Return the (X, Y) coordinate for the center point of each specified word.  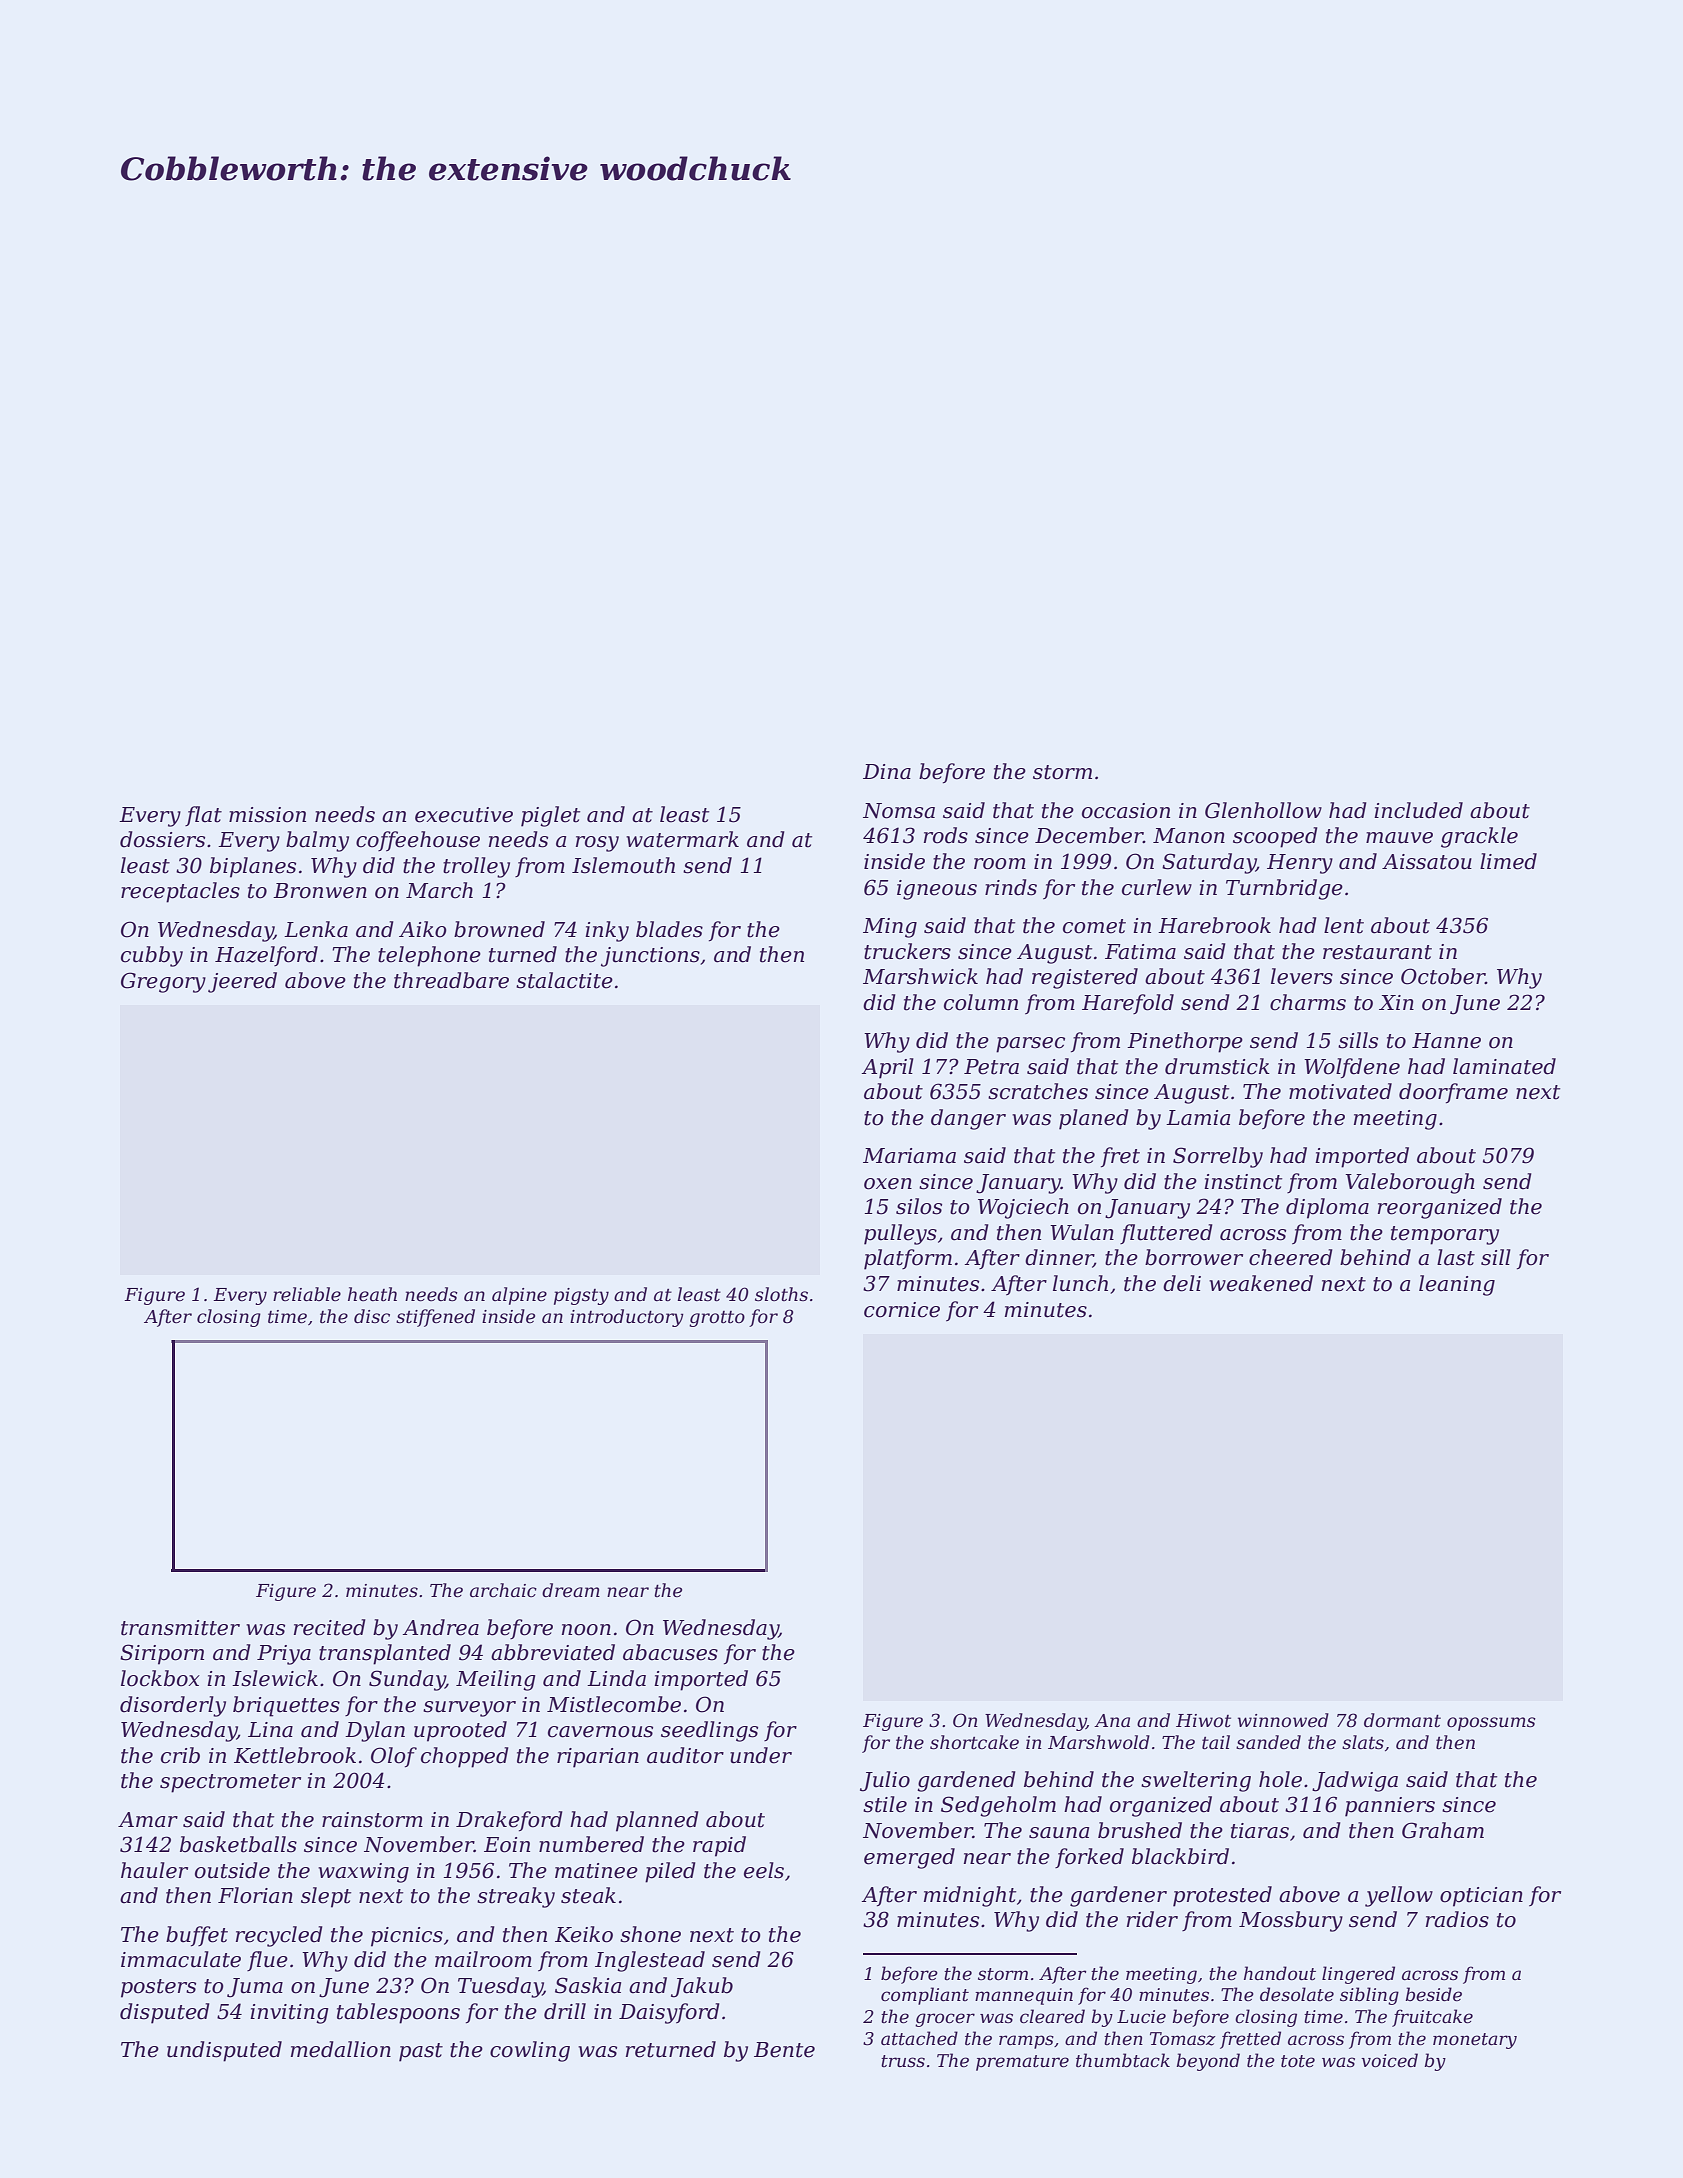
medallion (341, 2049)
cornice (902, 1310)
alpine (519, 1296)
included (1418, 810)
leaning (1457, 1285)
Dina (887, 772)
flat (203, 816)
